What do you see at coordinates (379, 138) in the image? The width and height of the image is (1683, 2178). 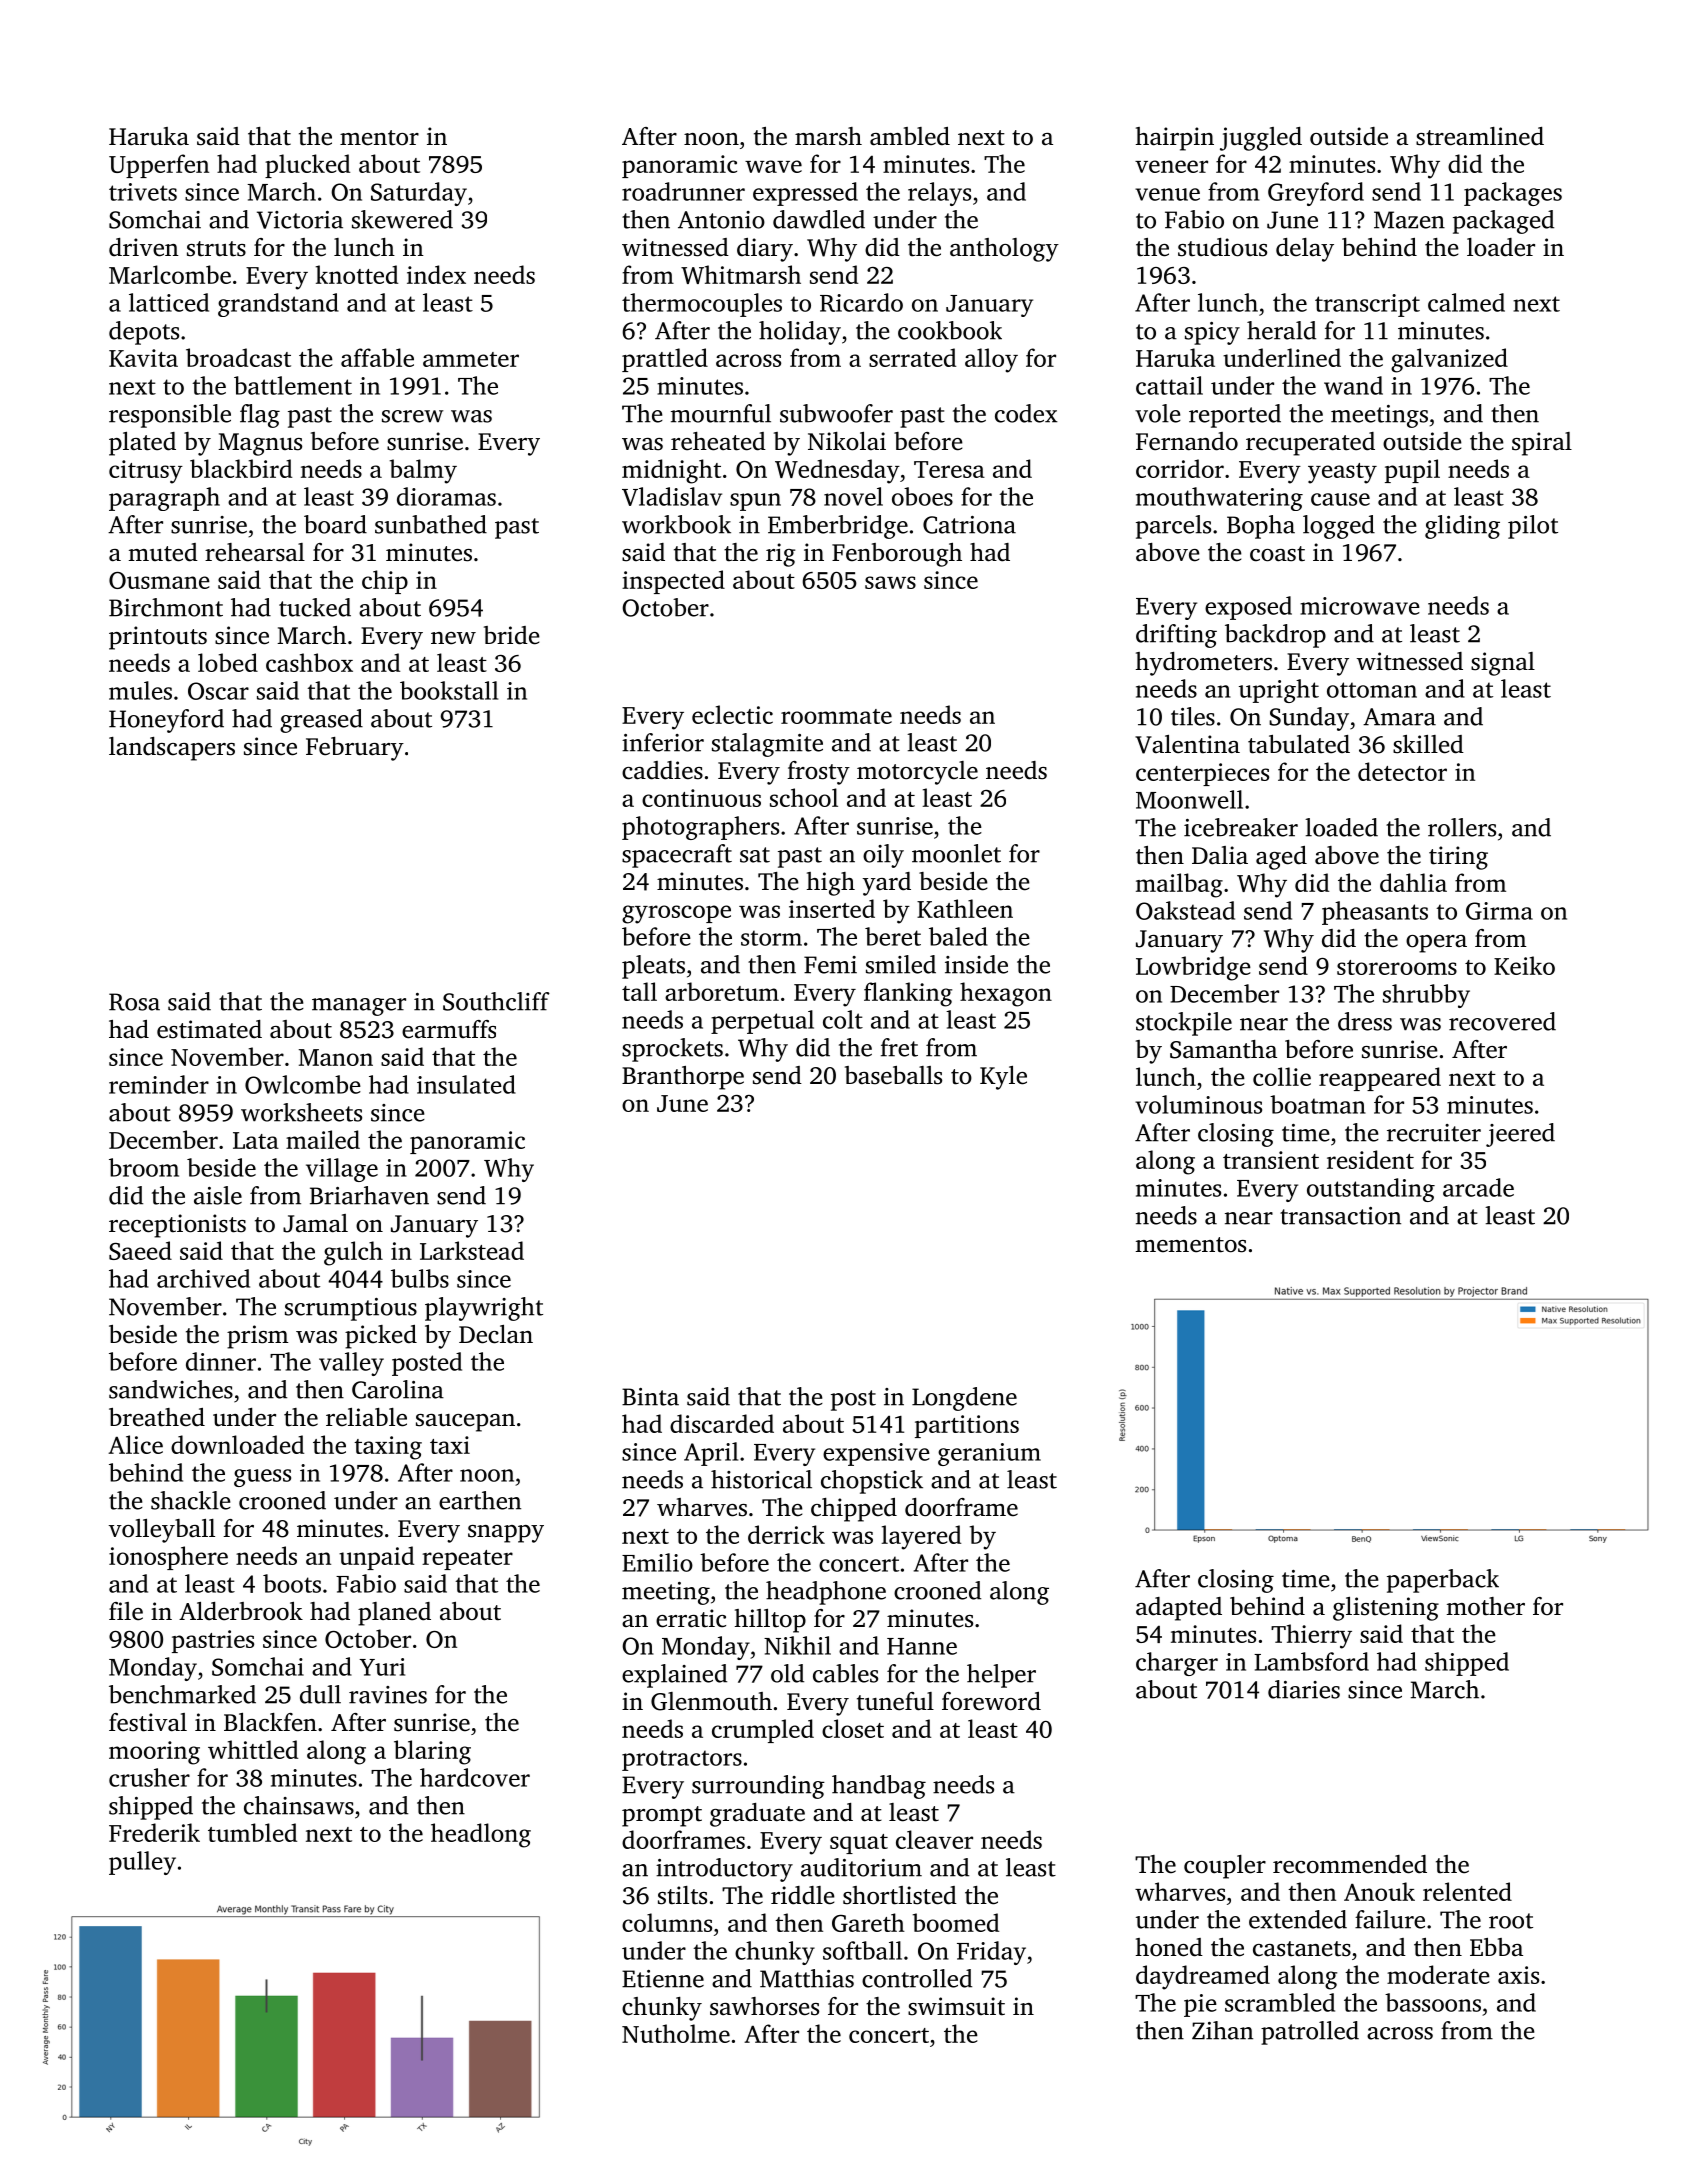 I see `mentor` at bounding box center [379, 138].
